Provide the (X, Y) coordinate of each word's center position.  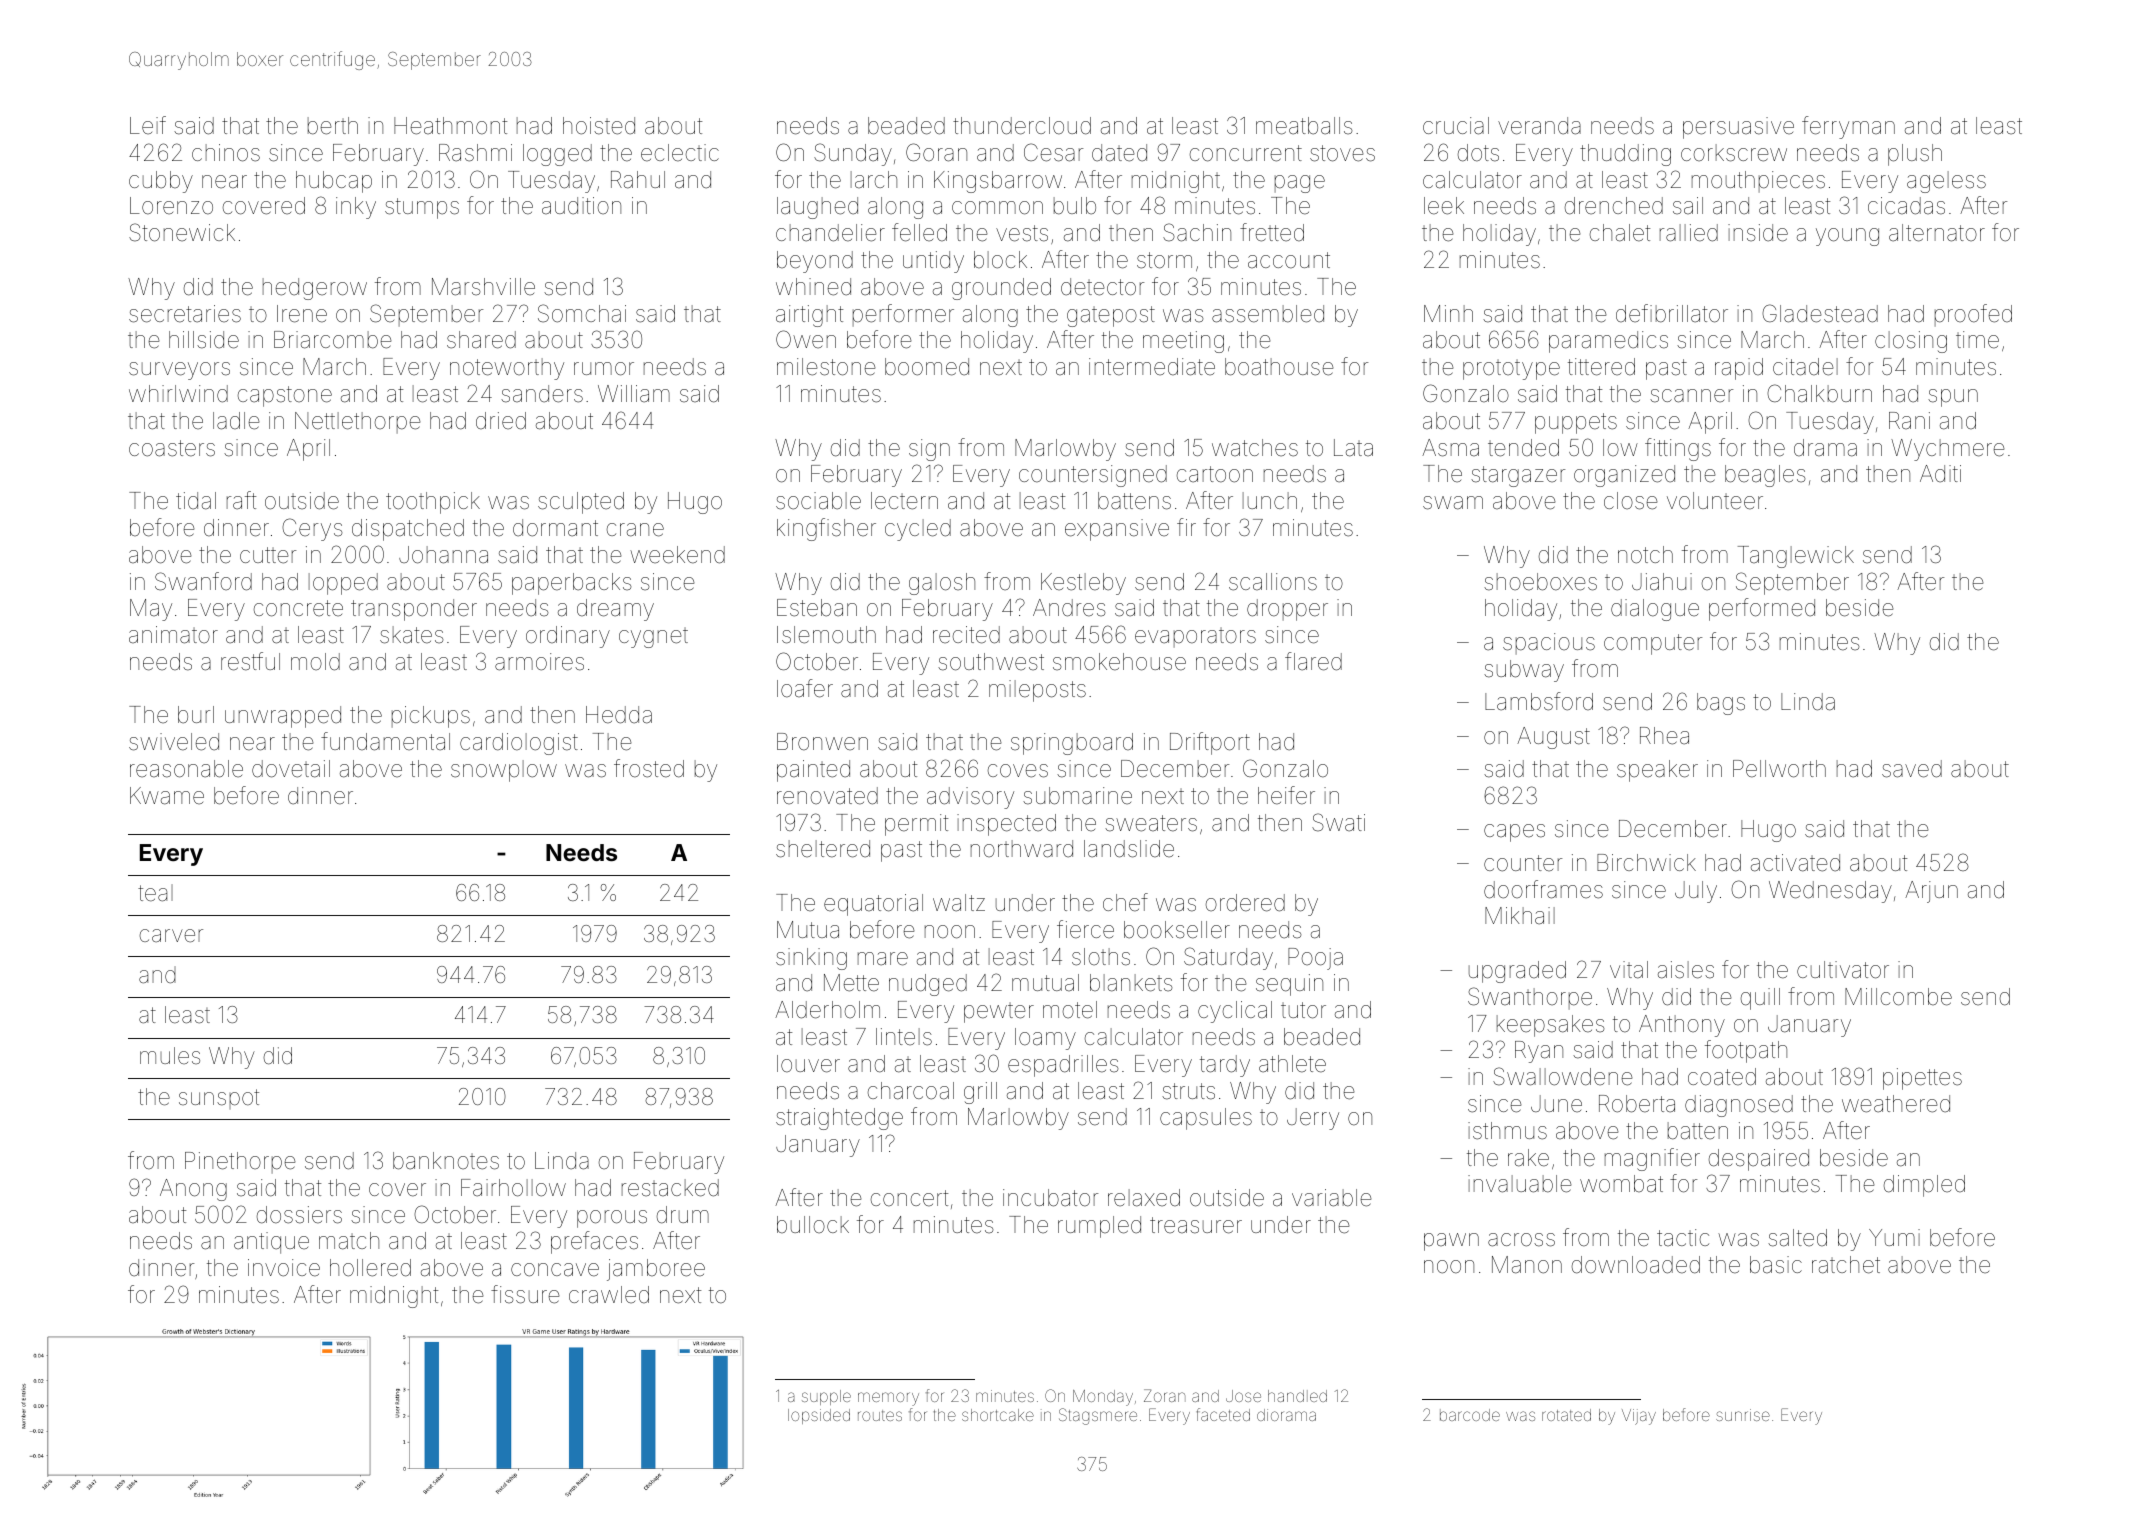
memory (888, 1399)
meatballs (1304, 126)
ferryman (1848, 127)
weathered (1896, 1104)
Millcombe (1898, 997)
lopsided (819, 1416)
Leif (148, 125)
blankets (1131, 983)
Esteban (817, 608)
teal (155, 893)
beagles (1765, 476)
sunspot (219, 1099)
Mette (851, 983)
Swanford (203, 581)
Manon (1527, 1265)
